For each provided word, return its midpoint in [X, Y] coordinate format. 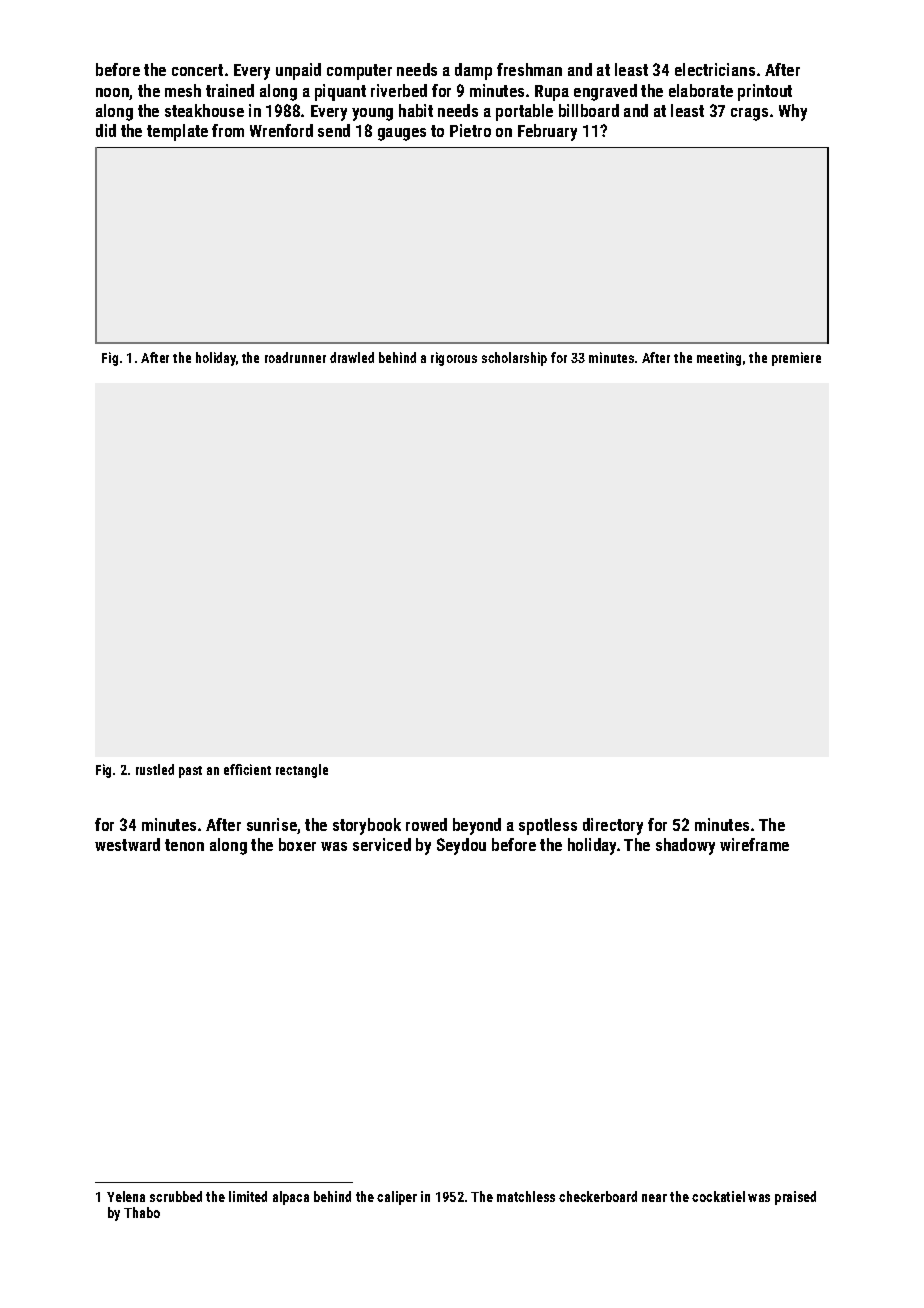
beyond [477, 826]
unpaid [298, 71]
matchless [526, 1196]
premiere [796, 359]
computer [359, 72]
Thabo [142, 1212]
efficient [247, 769]
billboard [589, 110]
